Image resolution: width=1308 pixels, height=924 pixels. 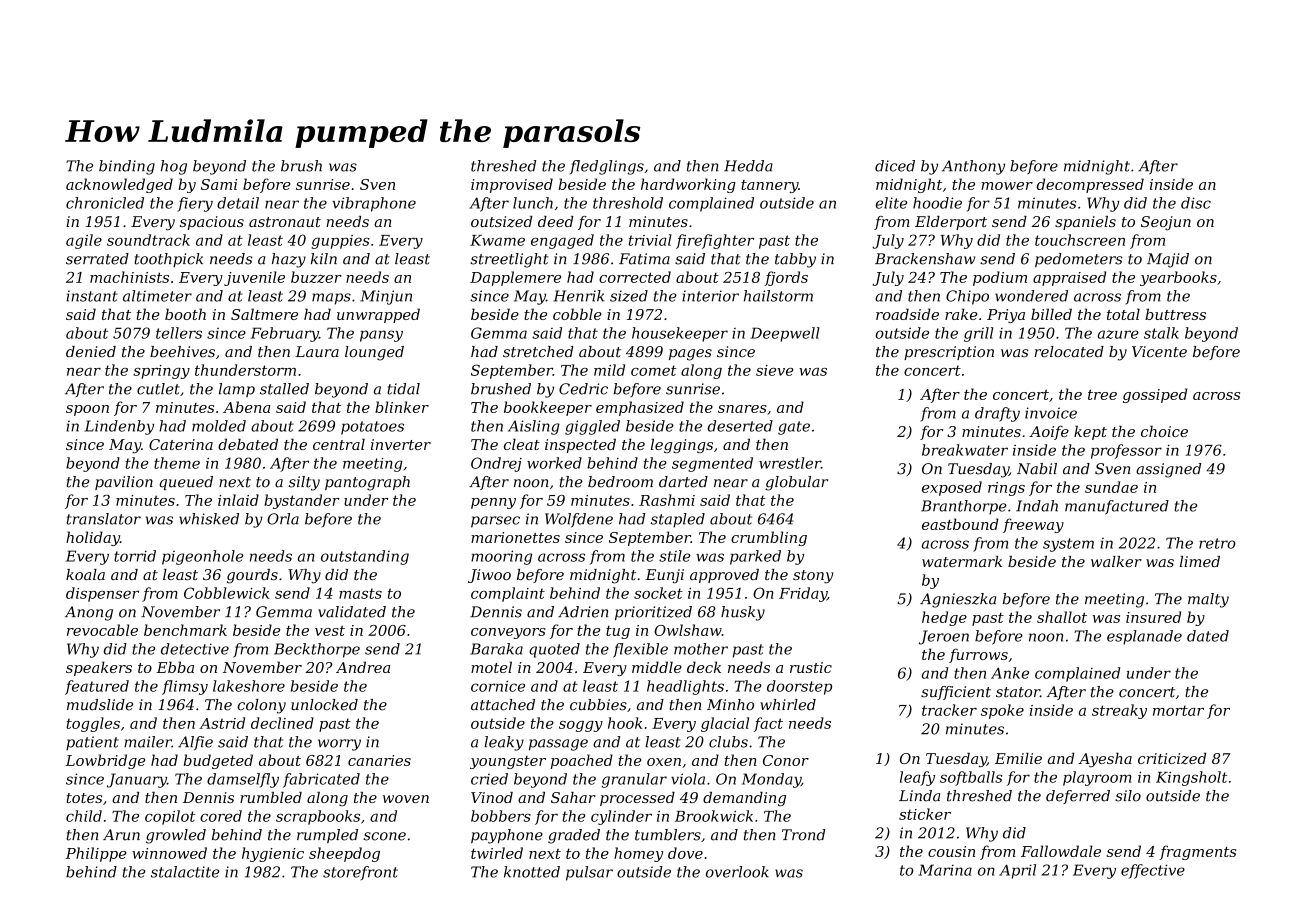 What do you see at coordinates (1062, 617) in the image?
I see `shallot` at bounding box center [1062, 617].
